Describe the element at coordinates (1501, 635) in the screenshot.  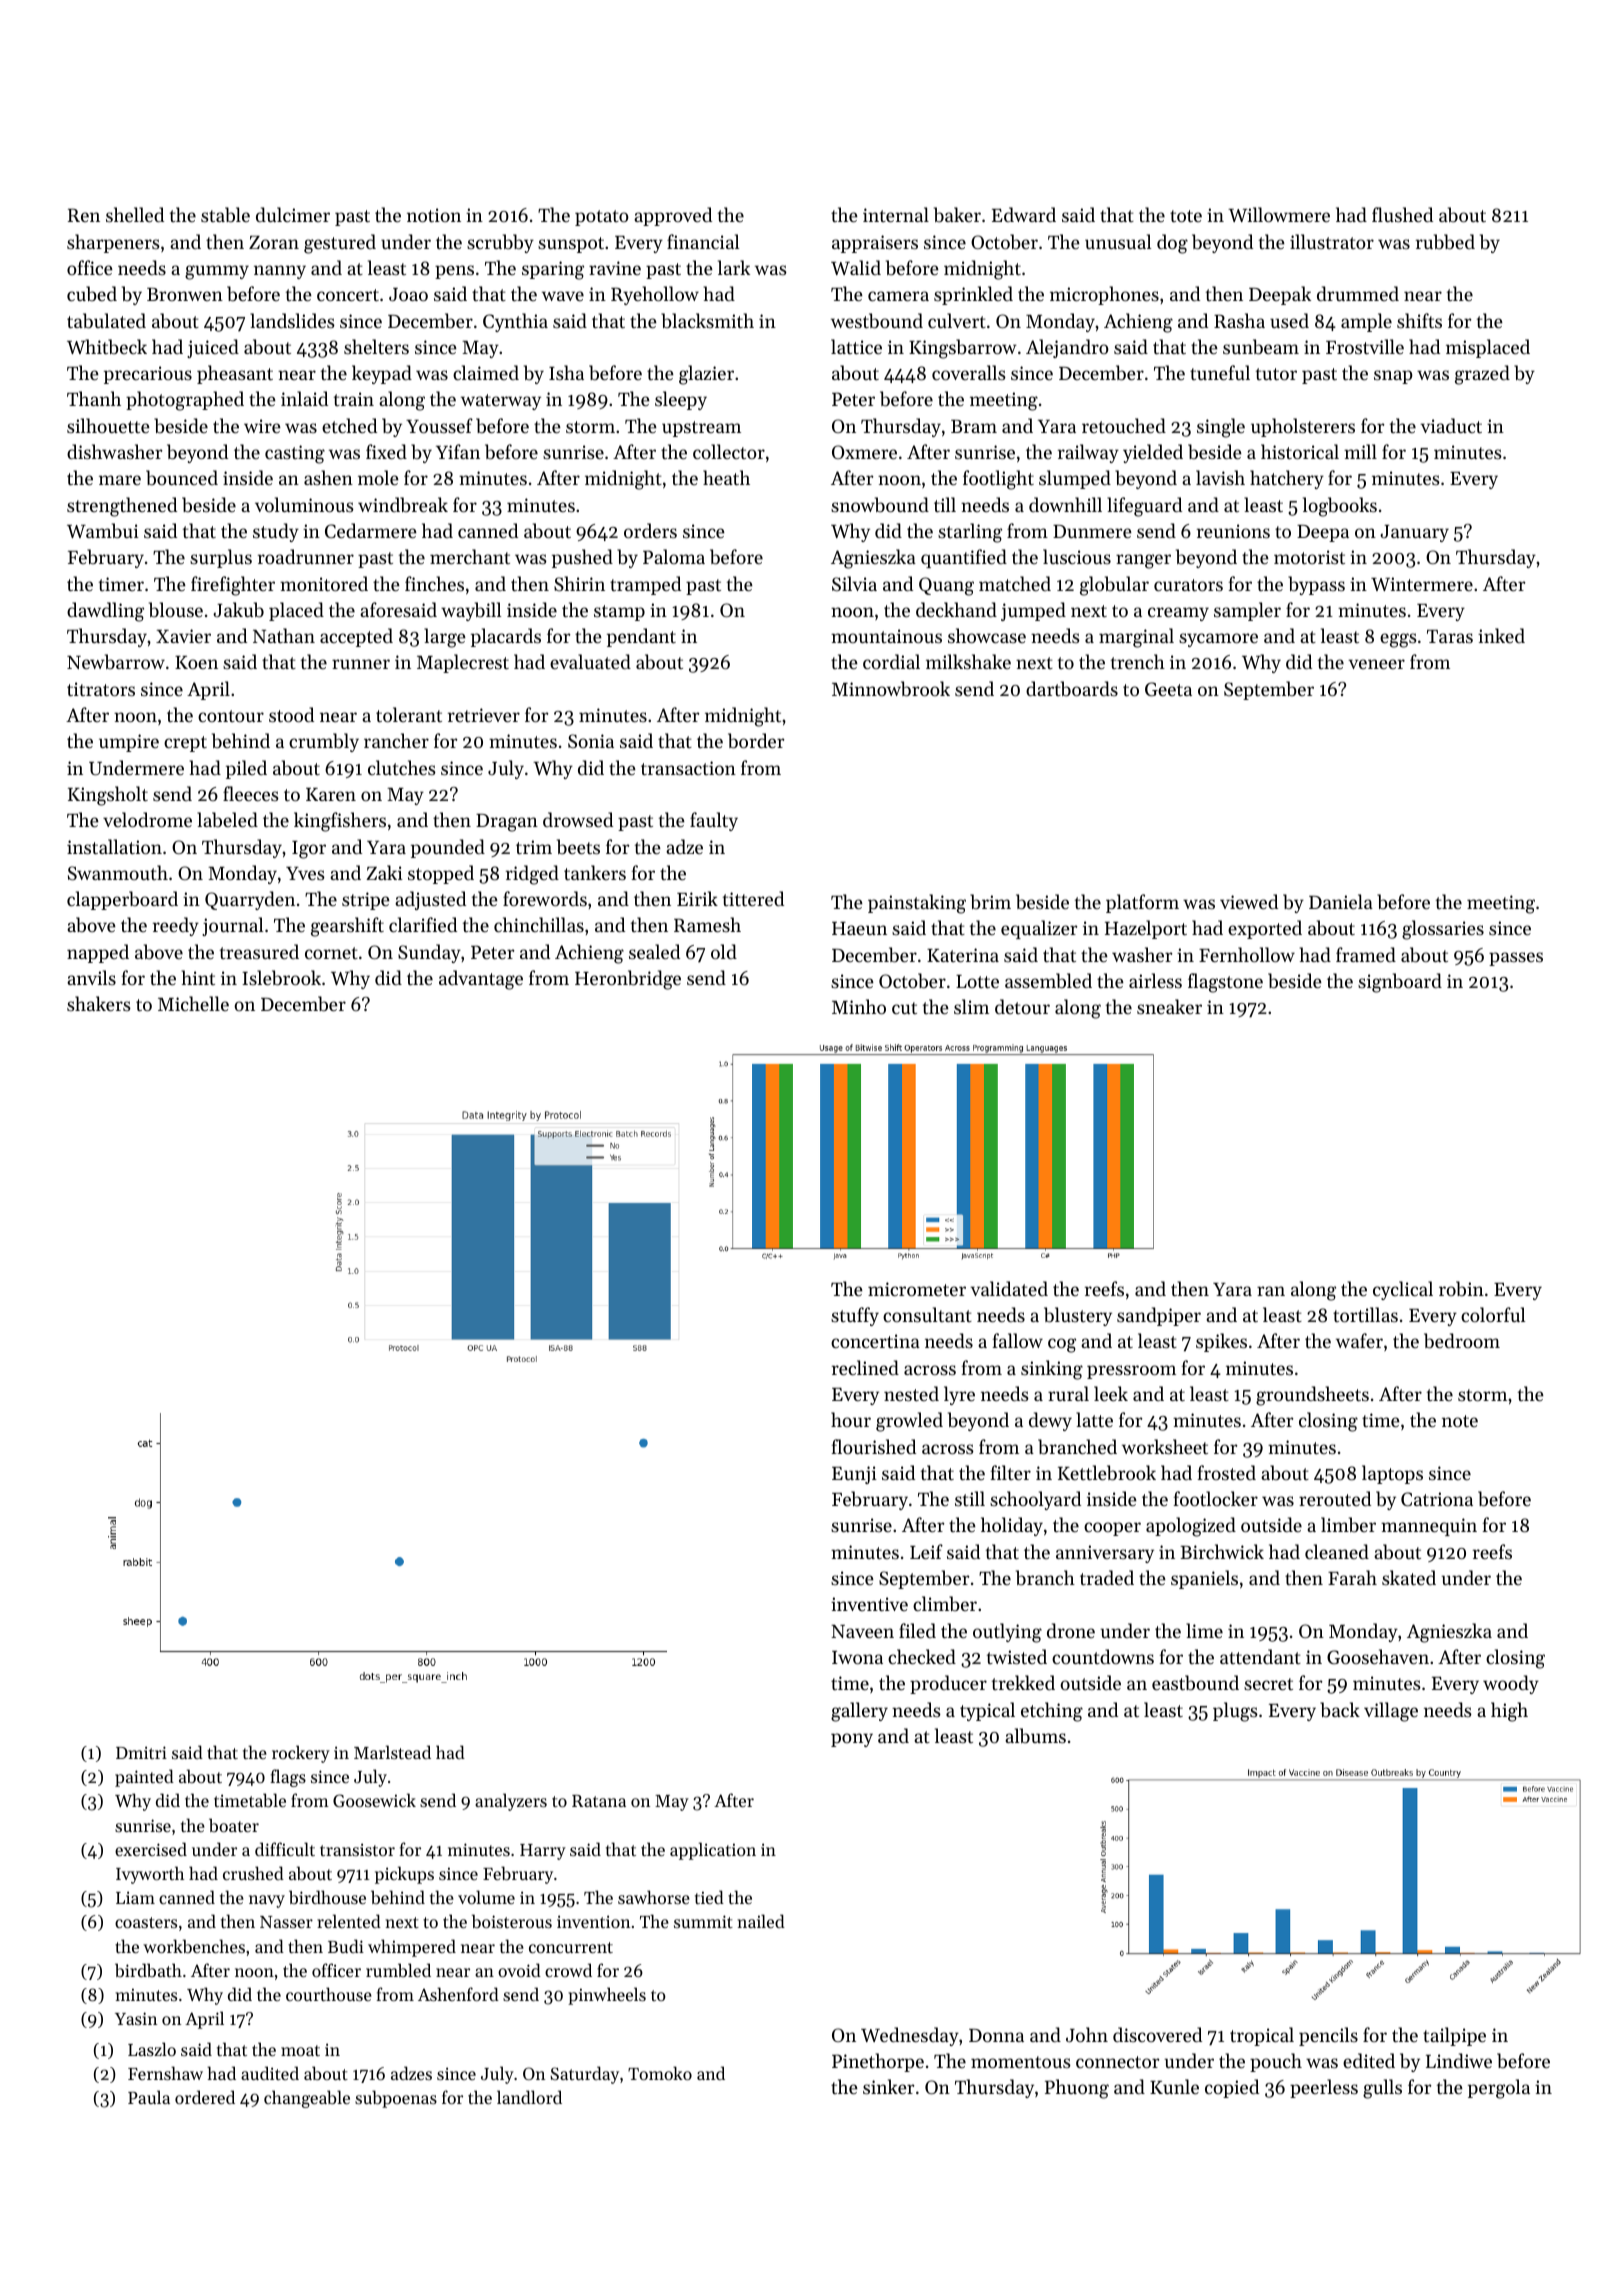
I see `inked` at that location.
